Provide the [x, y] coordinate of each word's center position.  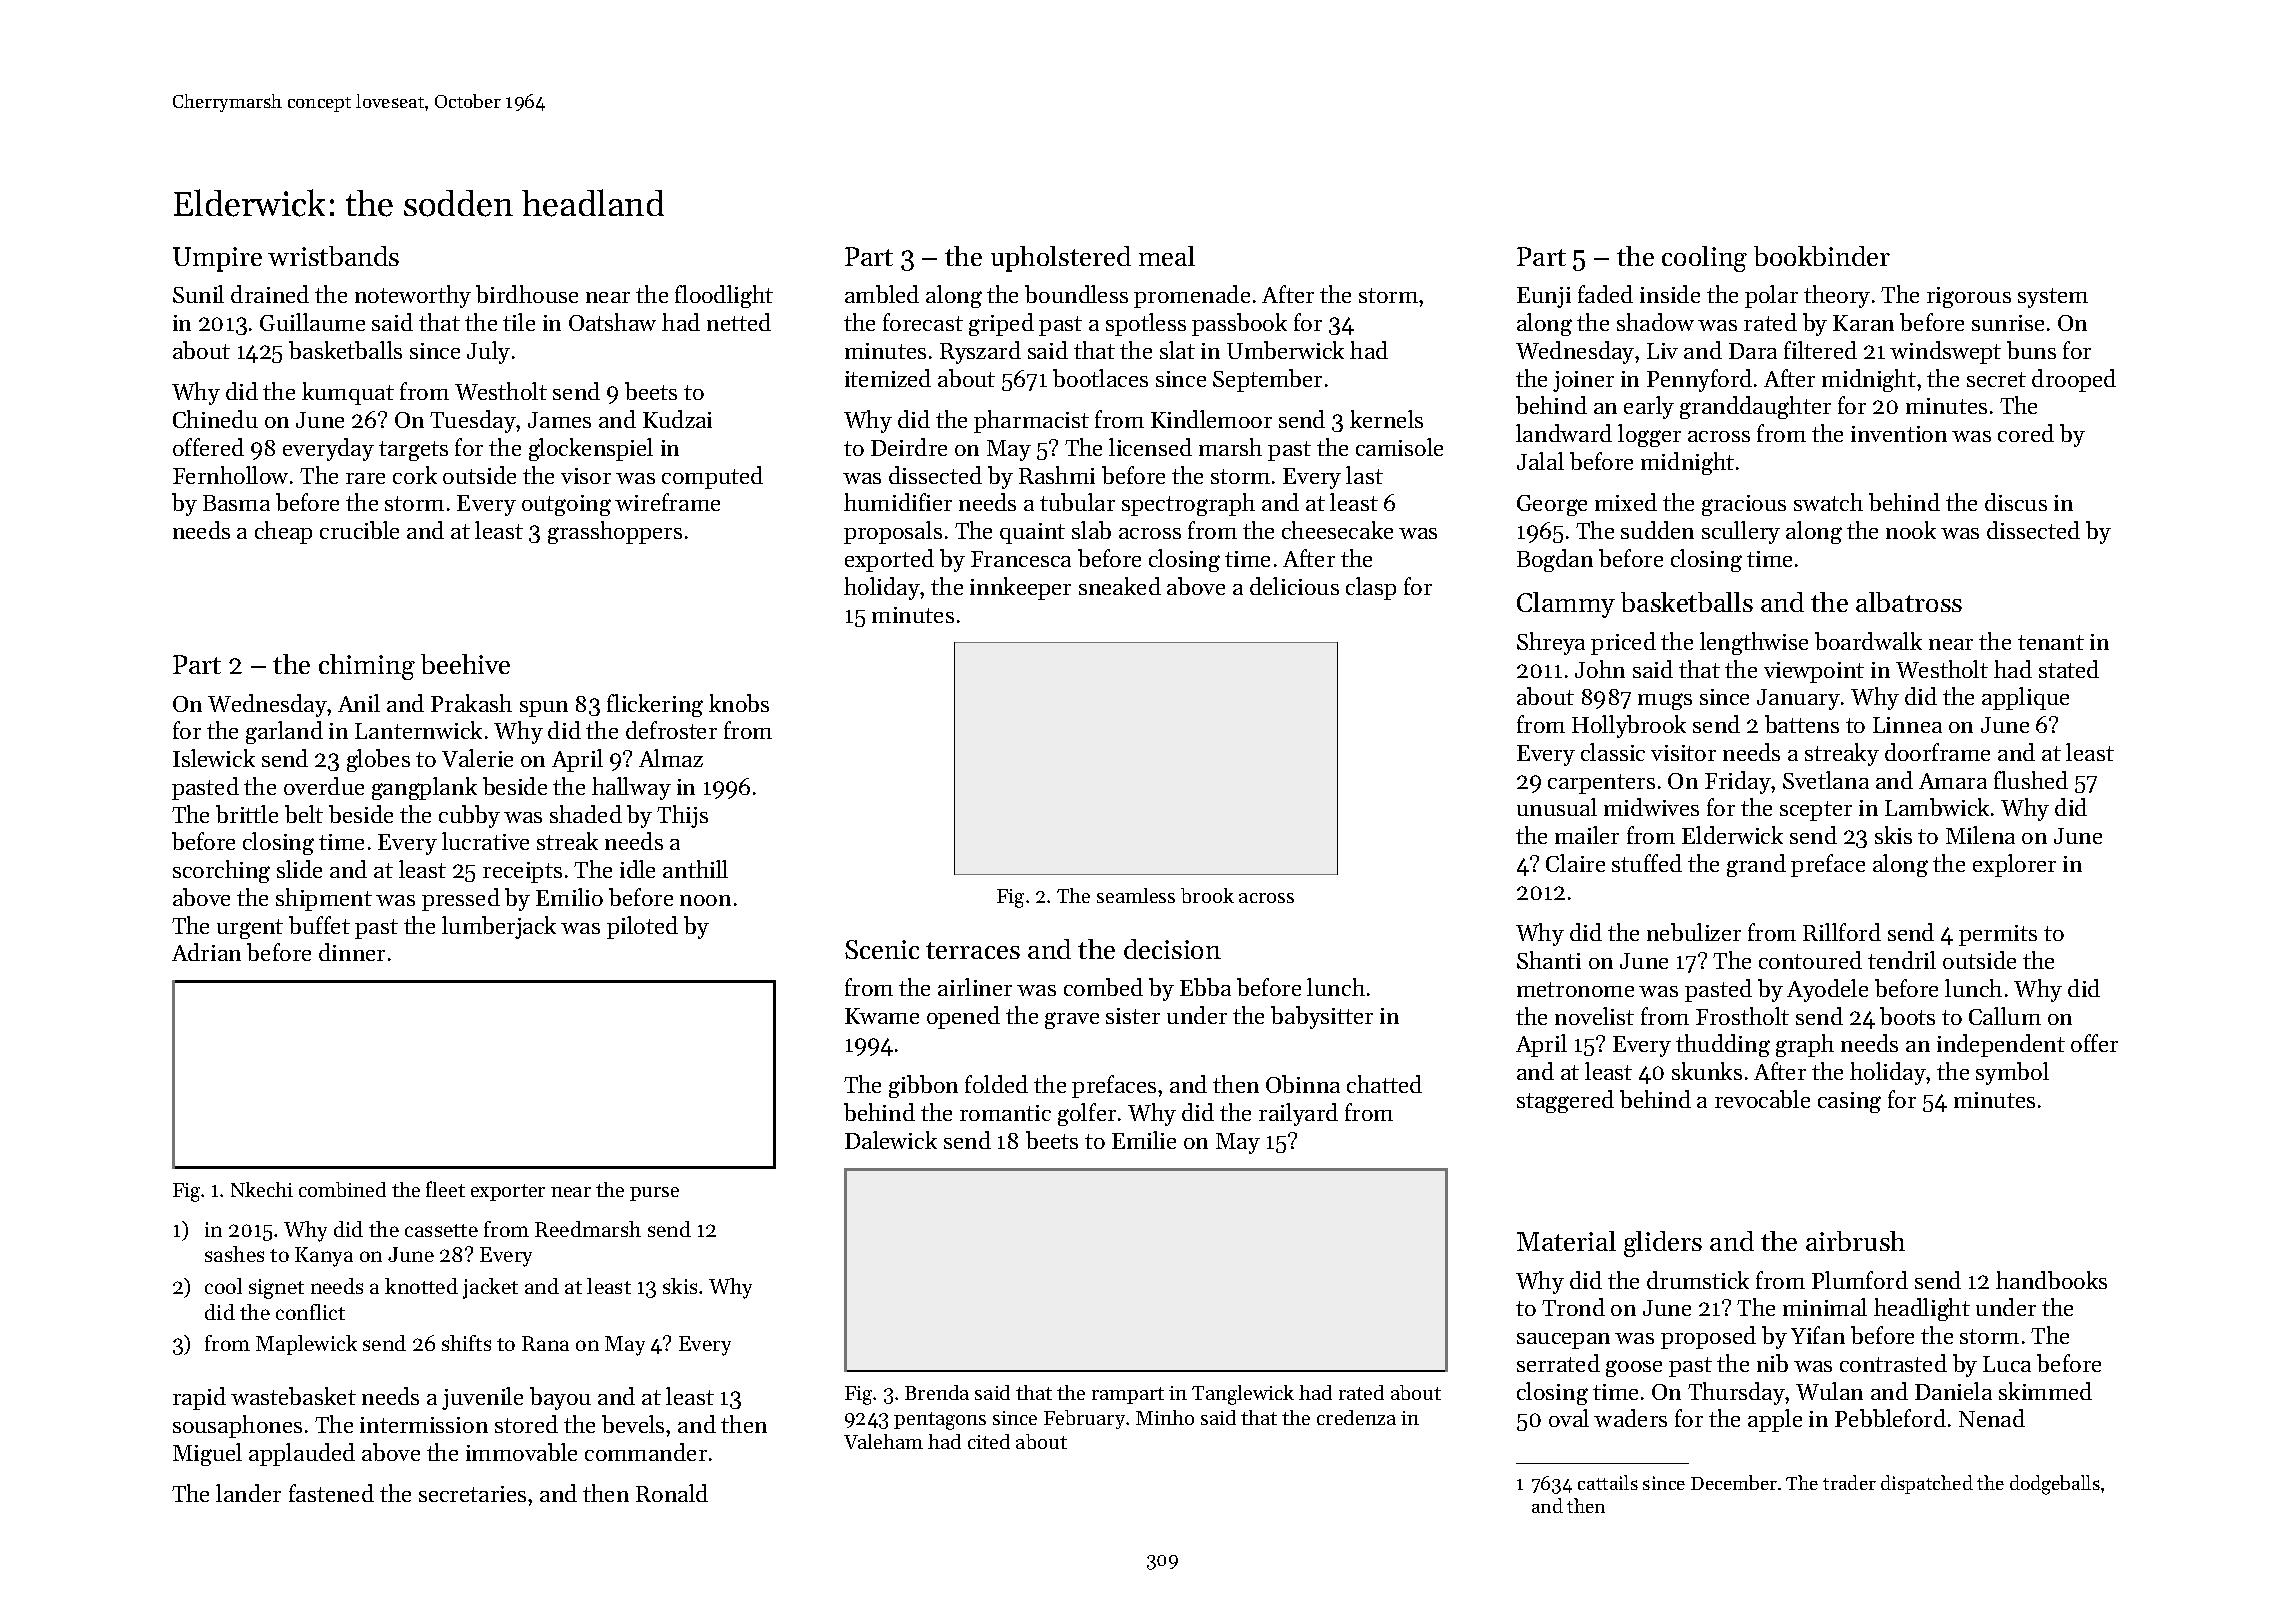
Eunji [1544, 297]
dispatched [1927, 1484]
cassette [441, 1230]
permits [1998, 935]
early [1649, 407]
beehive [465, 664]
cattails [1608, 1482]
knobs [739, 703]
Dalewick [891, 1140]
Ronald [672, 1493]
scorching [221, 871]
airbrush [1855, 1241]
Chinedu [215, 419]
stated [2069, 669]
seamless [1136, 895]
